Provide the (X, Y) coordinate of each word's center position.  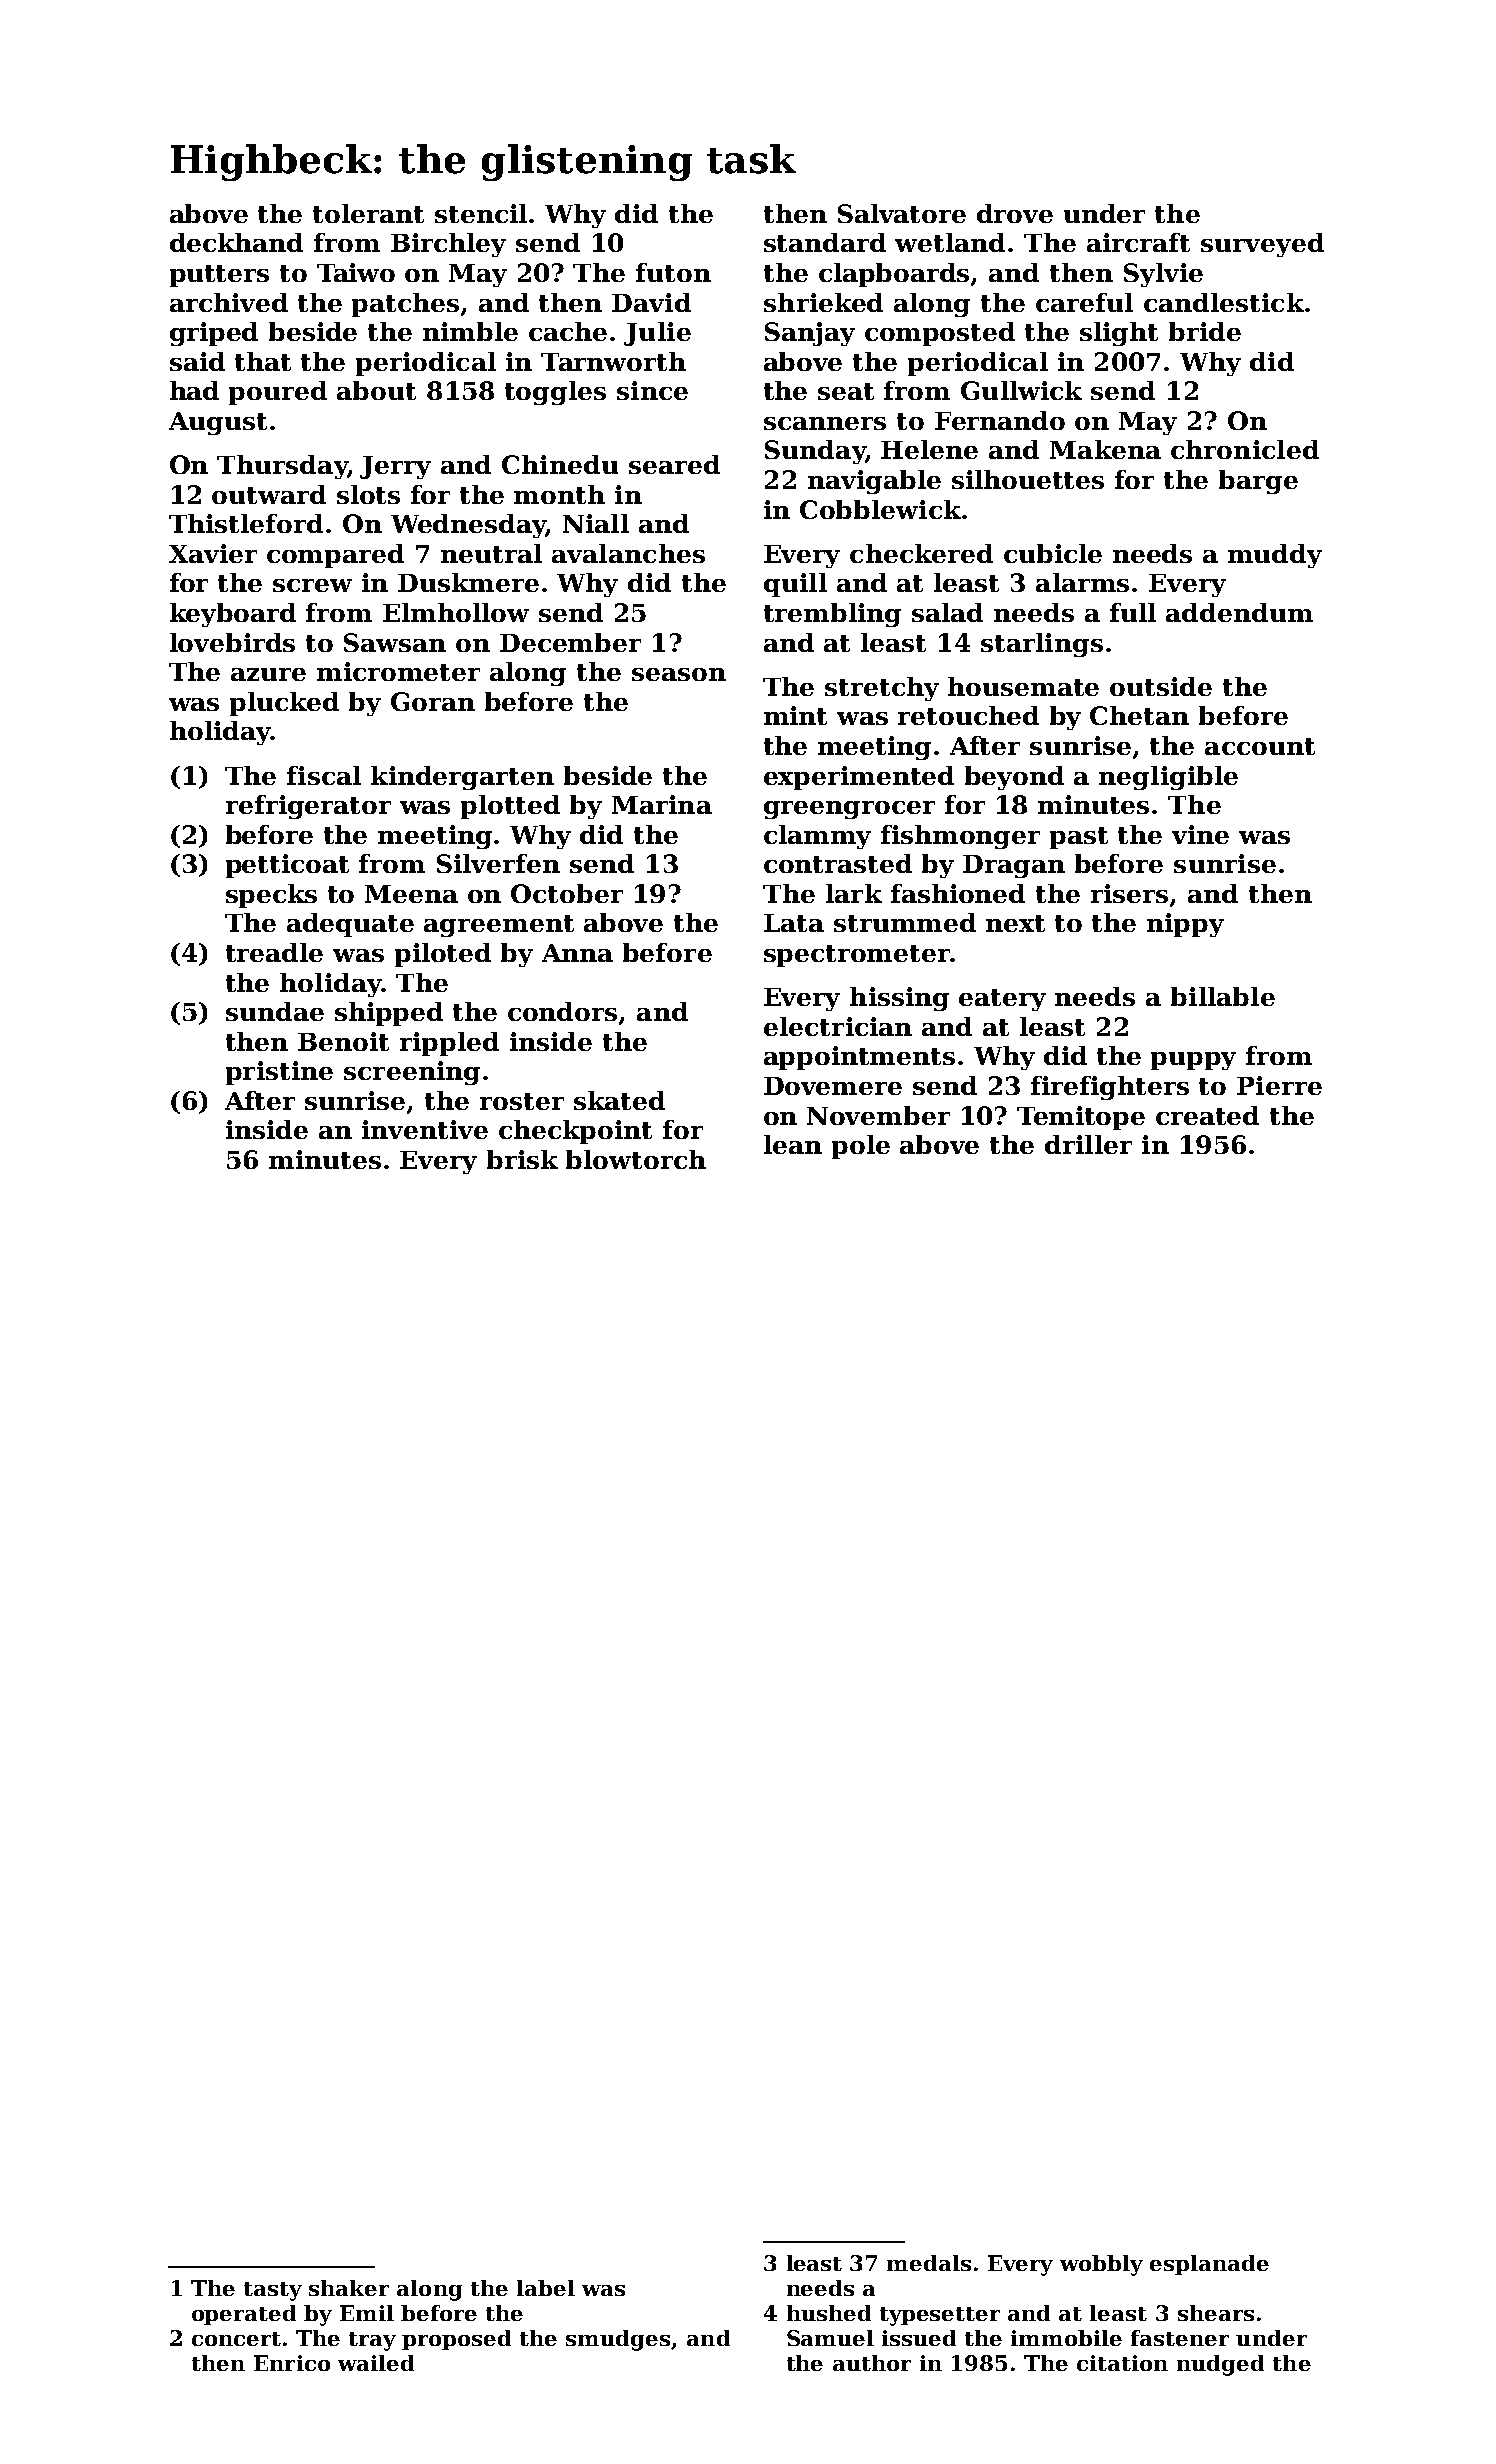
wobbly (1101, 2265)
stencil (481, 213)
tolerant (368, 213)
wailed (376, 2363)
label (546, 2288)
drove (1015, 213)
